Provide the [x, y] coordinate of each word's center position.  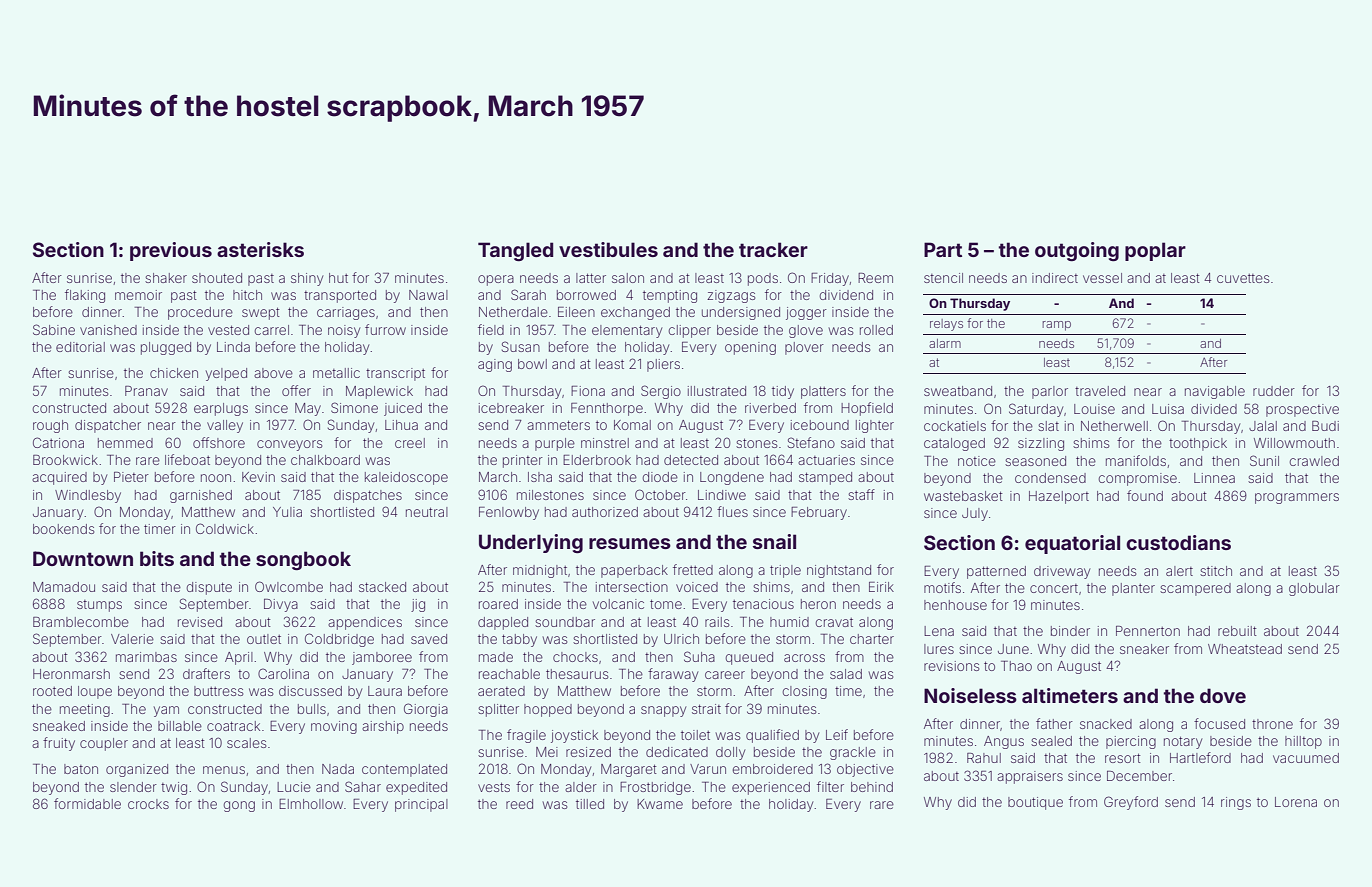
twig [174, 788]
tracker [773, 249]
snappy [663, 711]
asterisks [260, 249]
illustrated [717, 391]
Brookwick [65, 460]
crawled [1314, 461]
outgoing [1077, 251]
